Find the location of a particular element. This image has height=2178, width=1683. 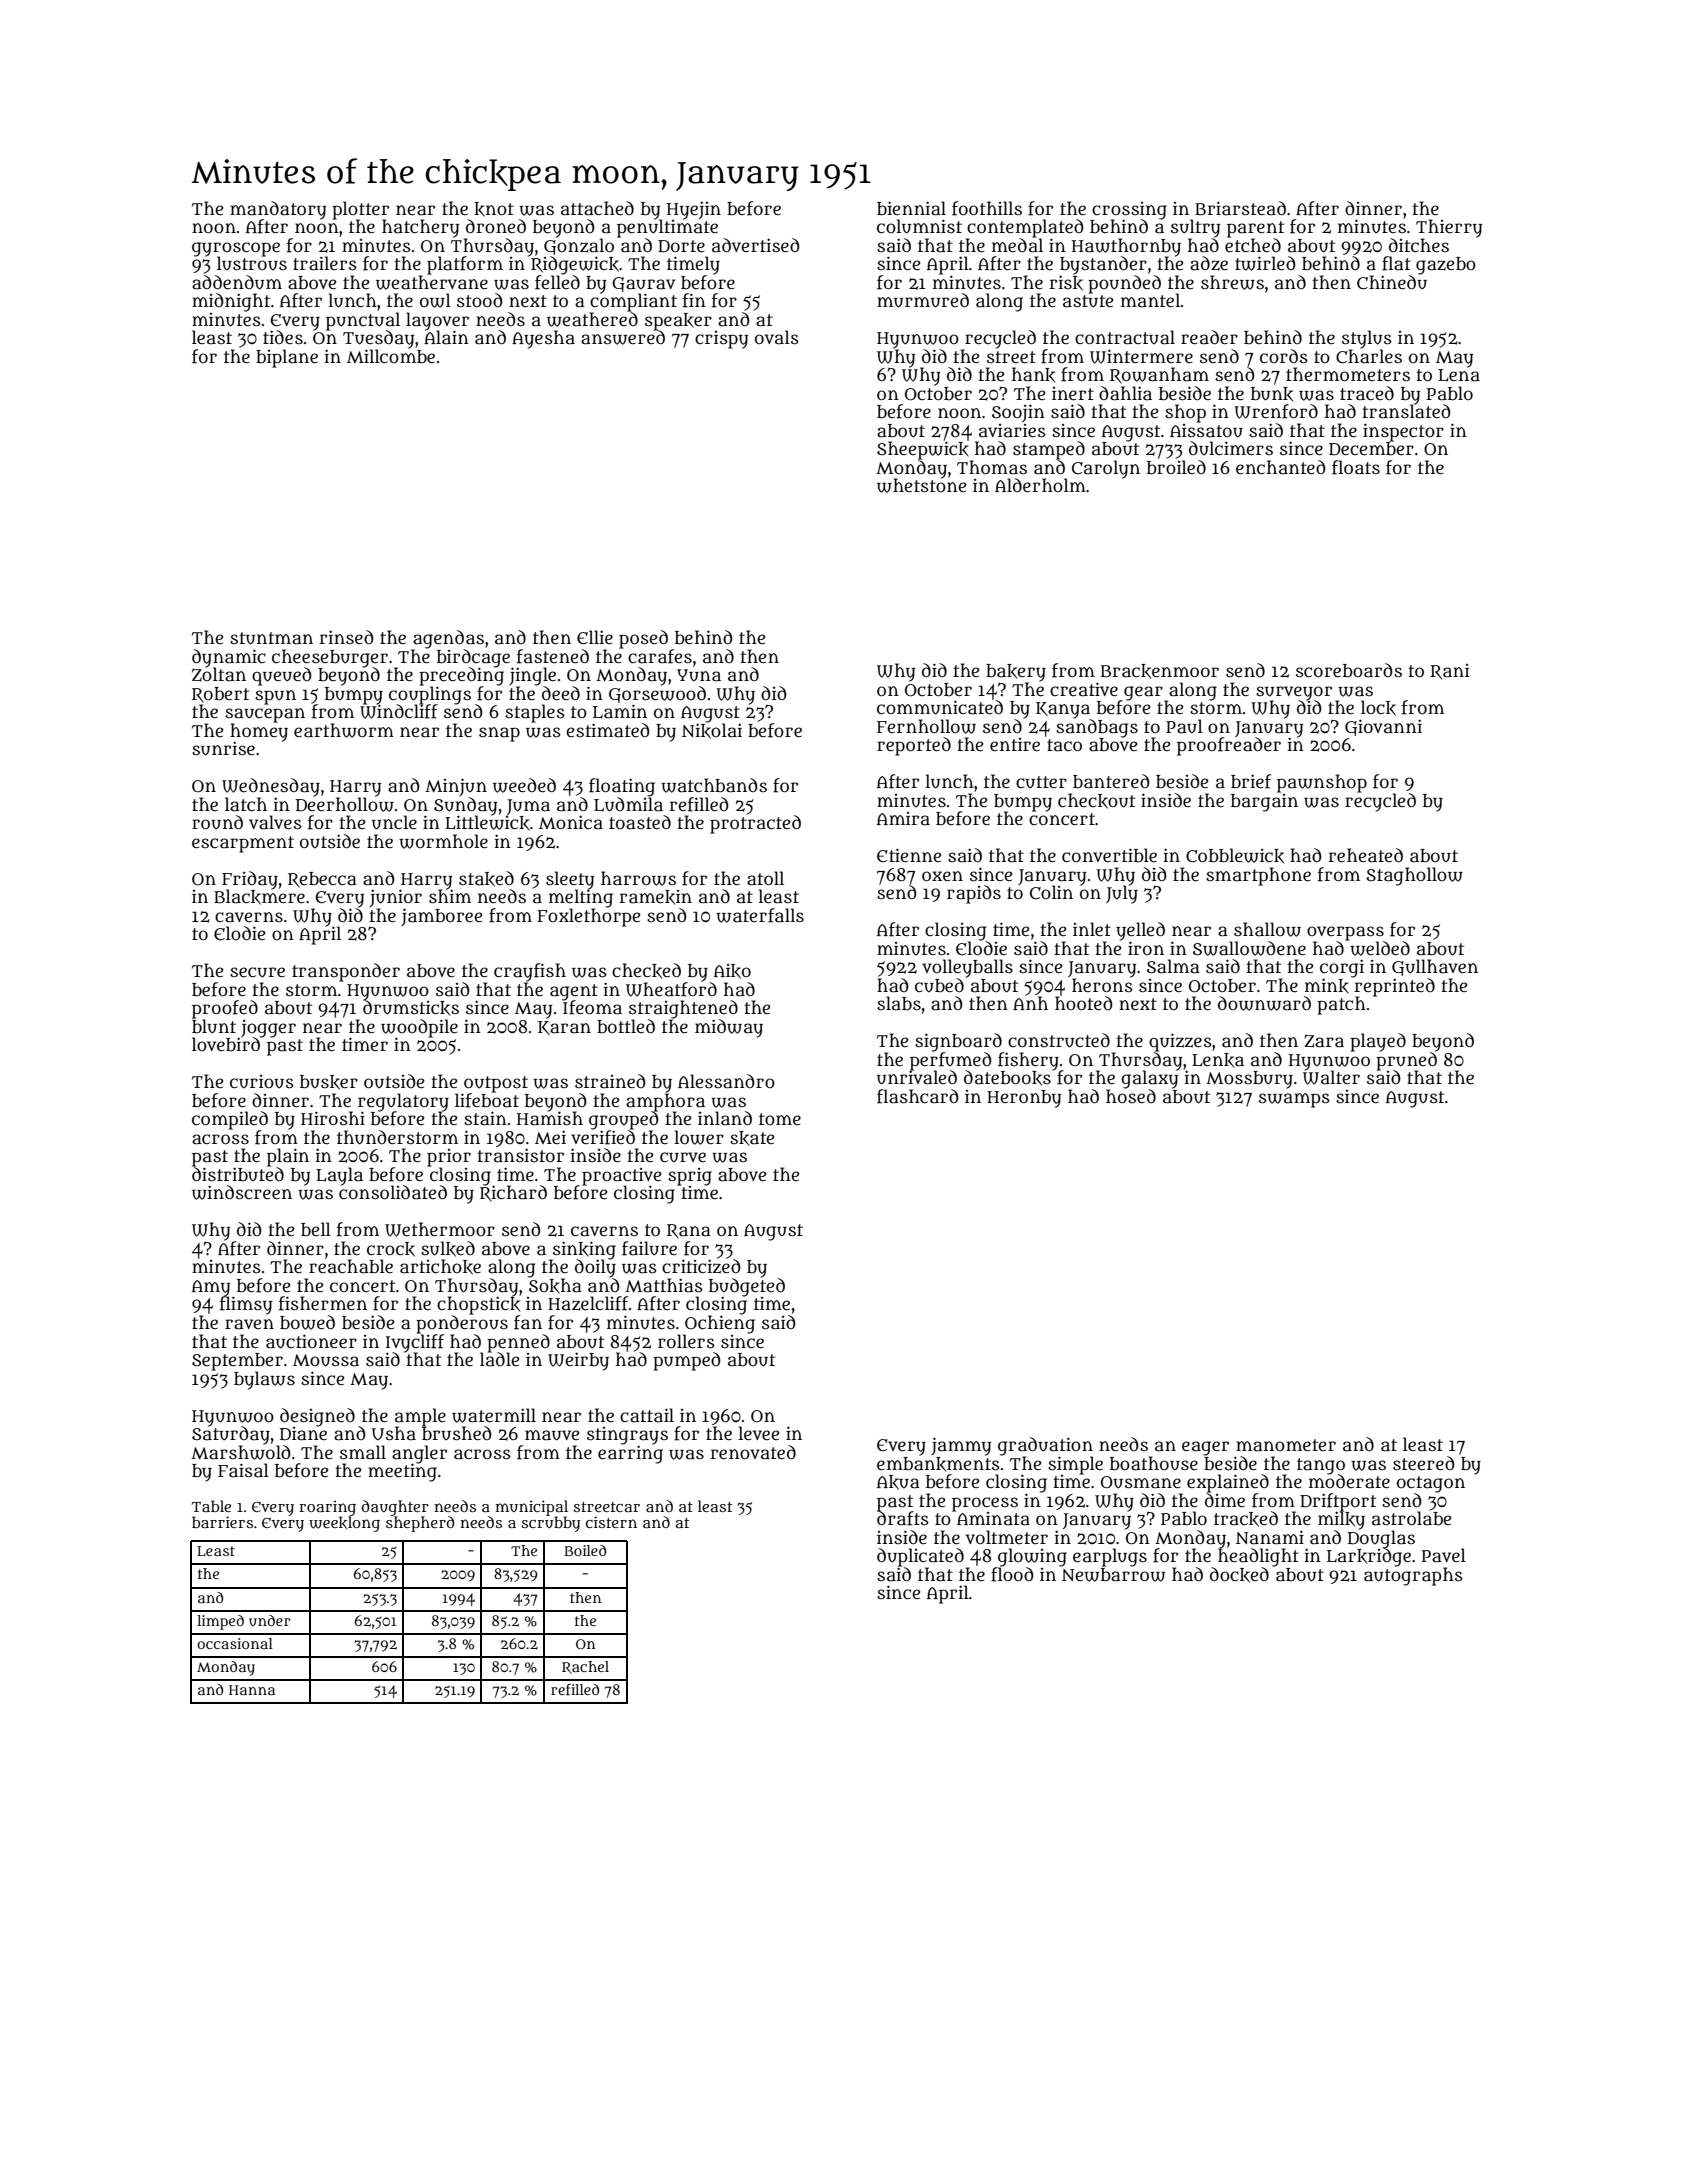

Hanna is located at coordinates (252, 1690).
